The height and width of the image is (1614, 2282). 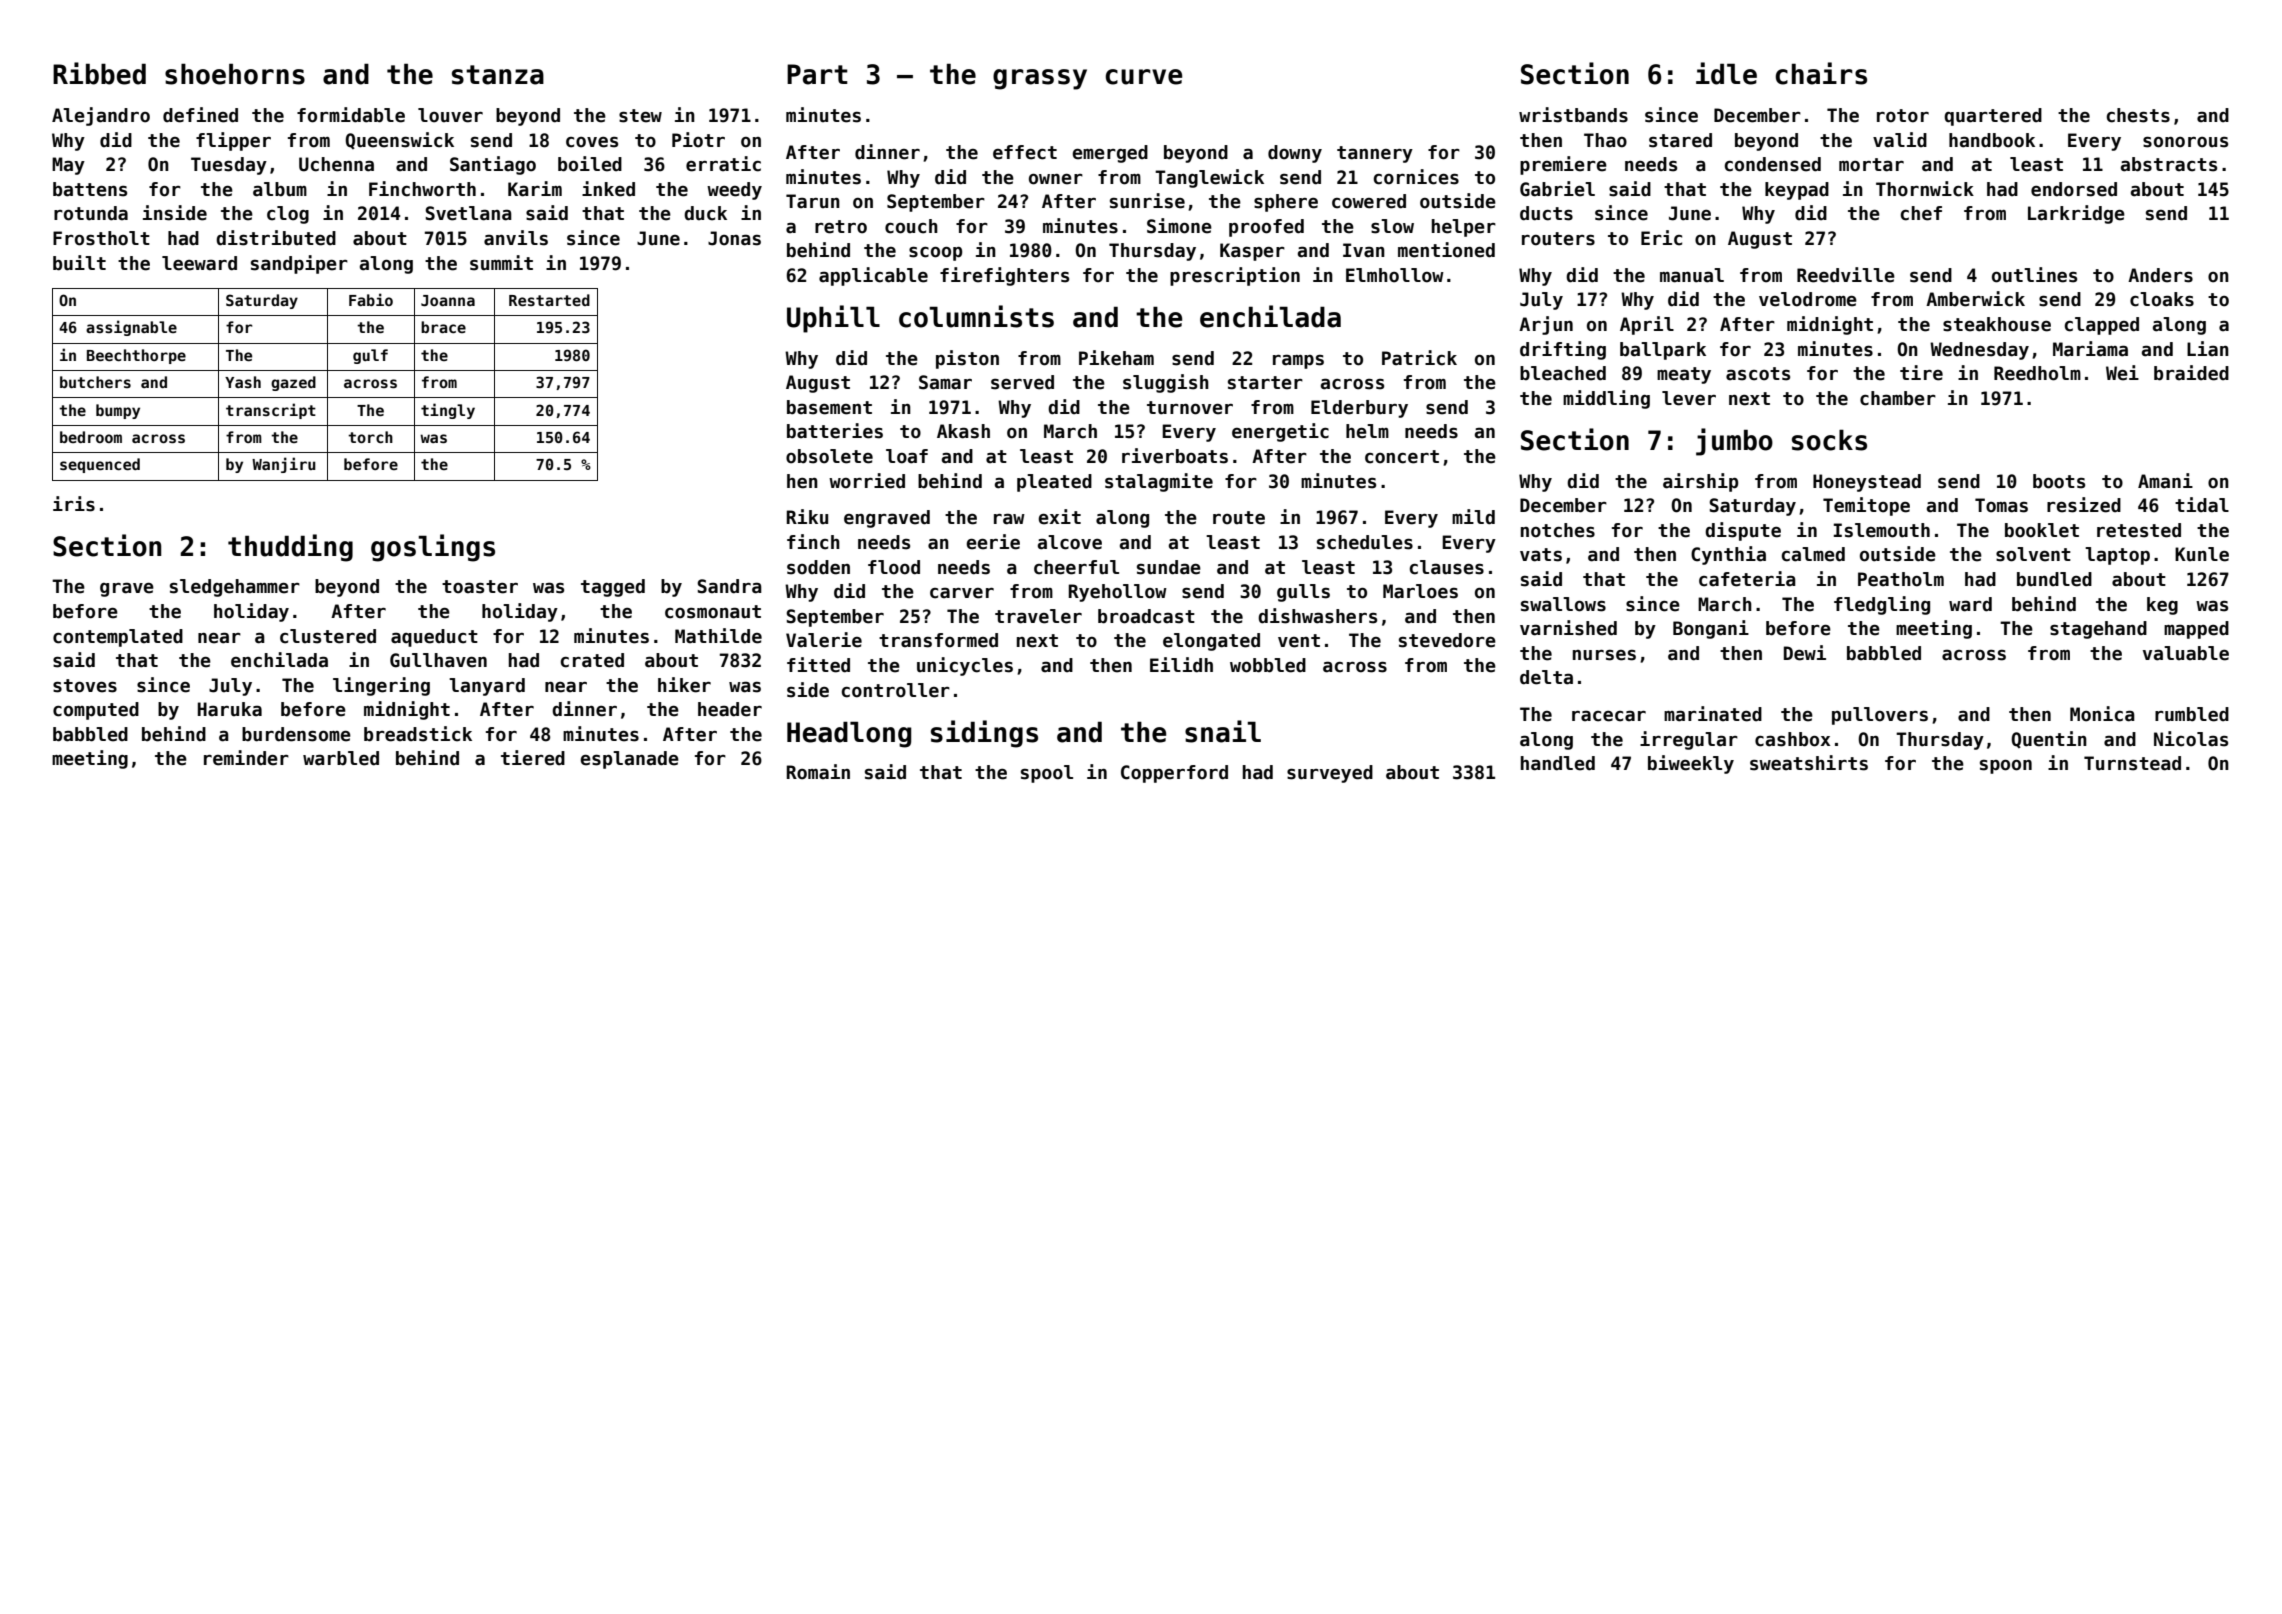 What do you see at coordinates (1143, 77) in the image?
I see `curve` at bounding box center [1143, 77].
